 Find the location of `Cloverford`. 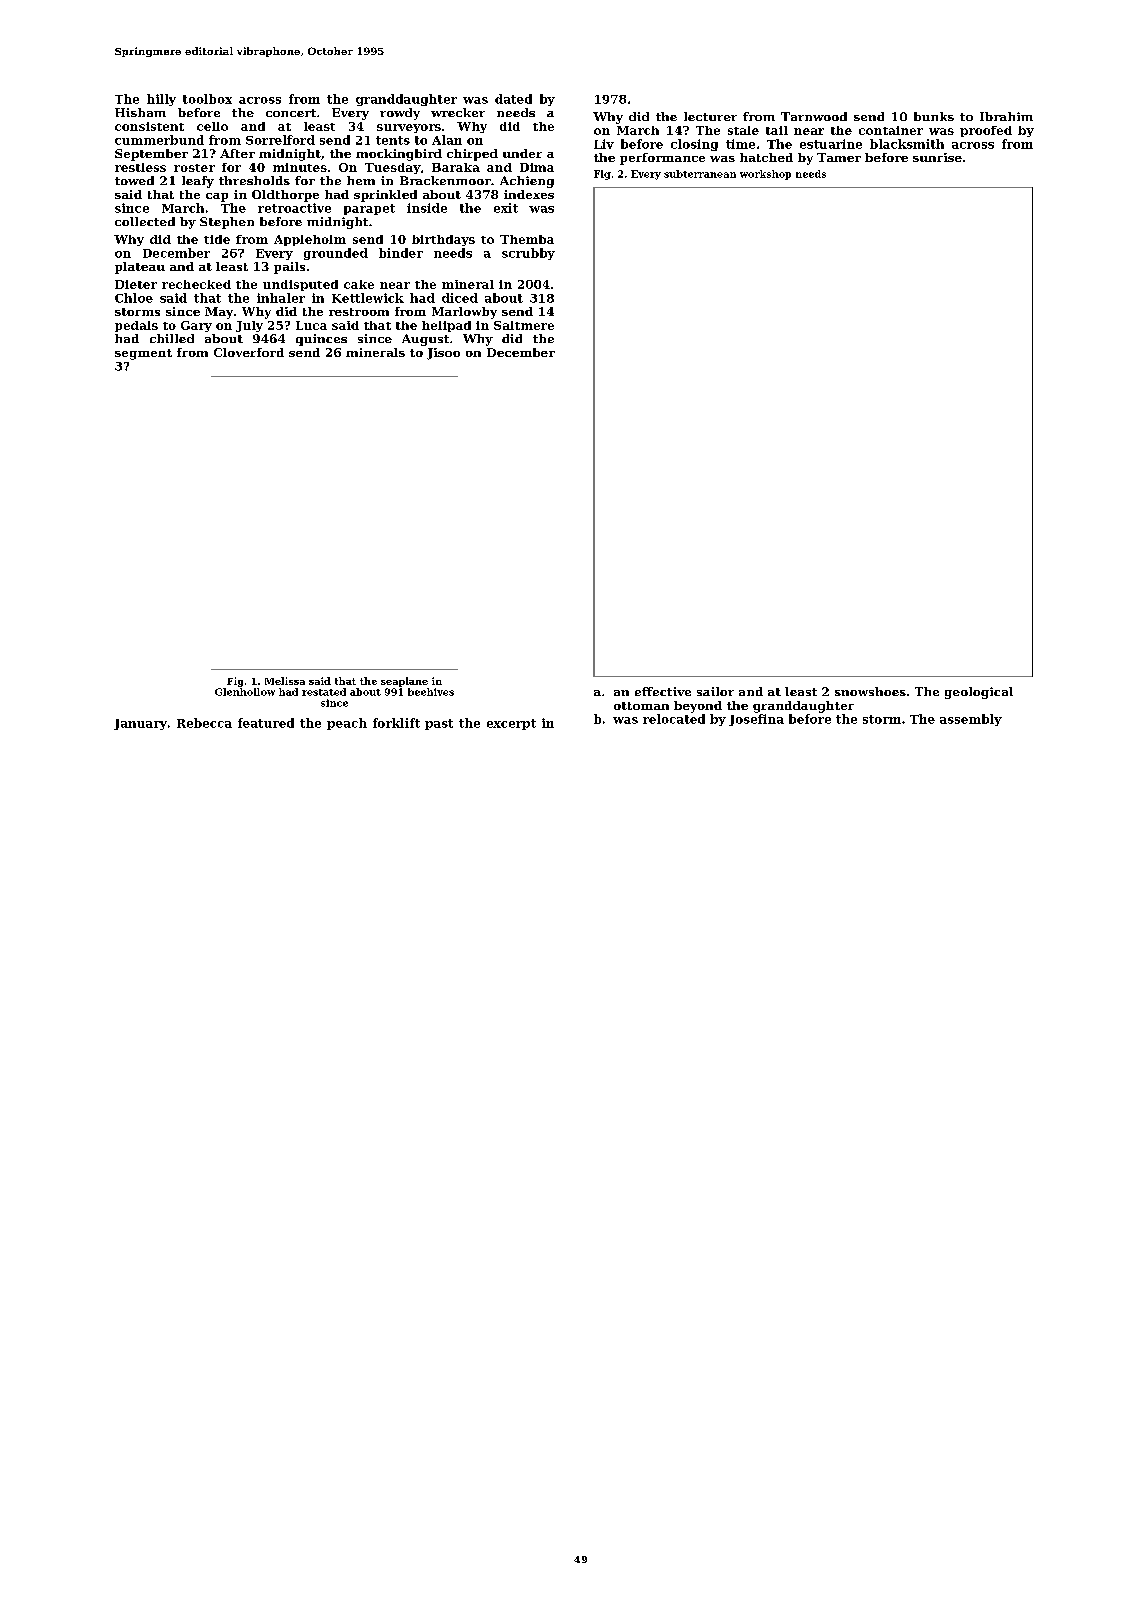

Cloverford is located at coordinates (249, 352).
